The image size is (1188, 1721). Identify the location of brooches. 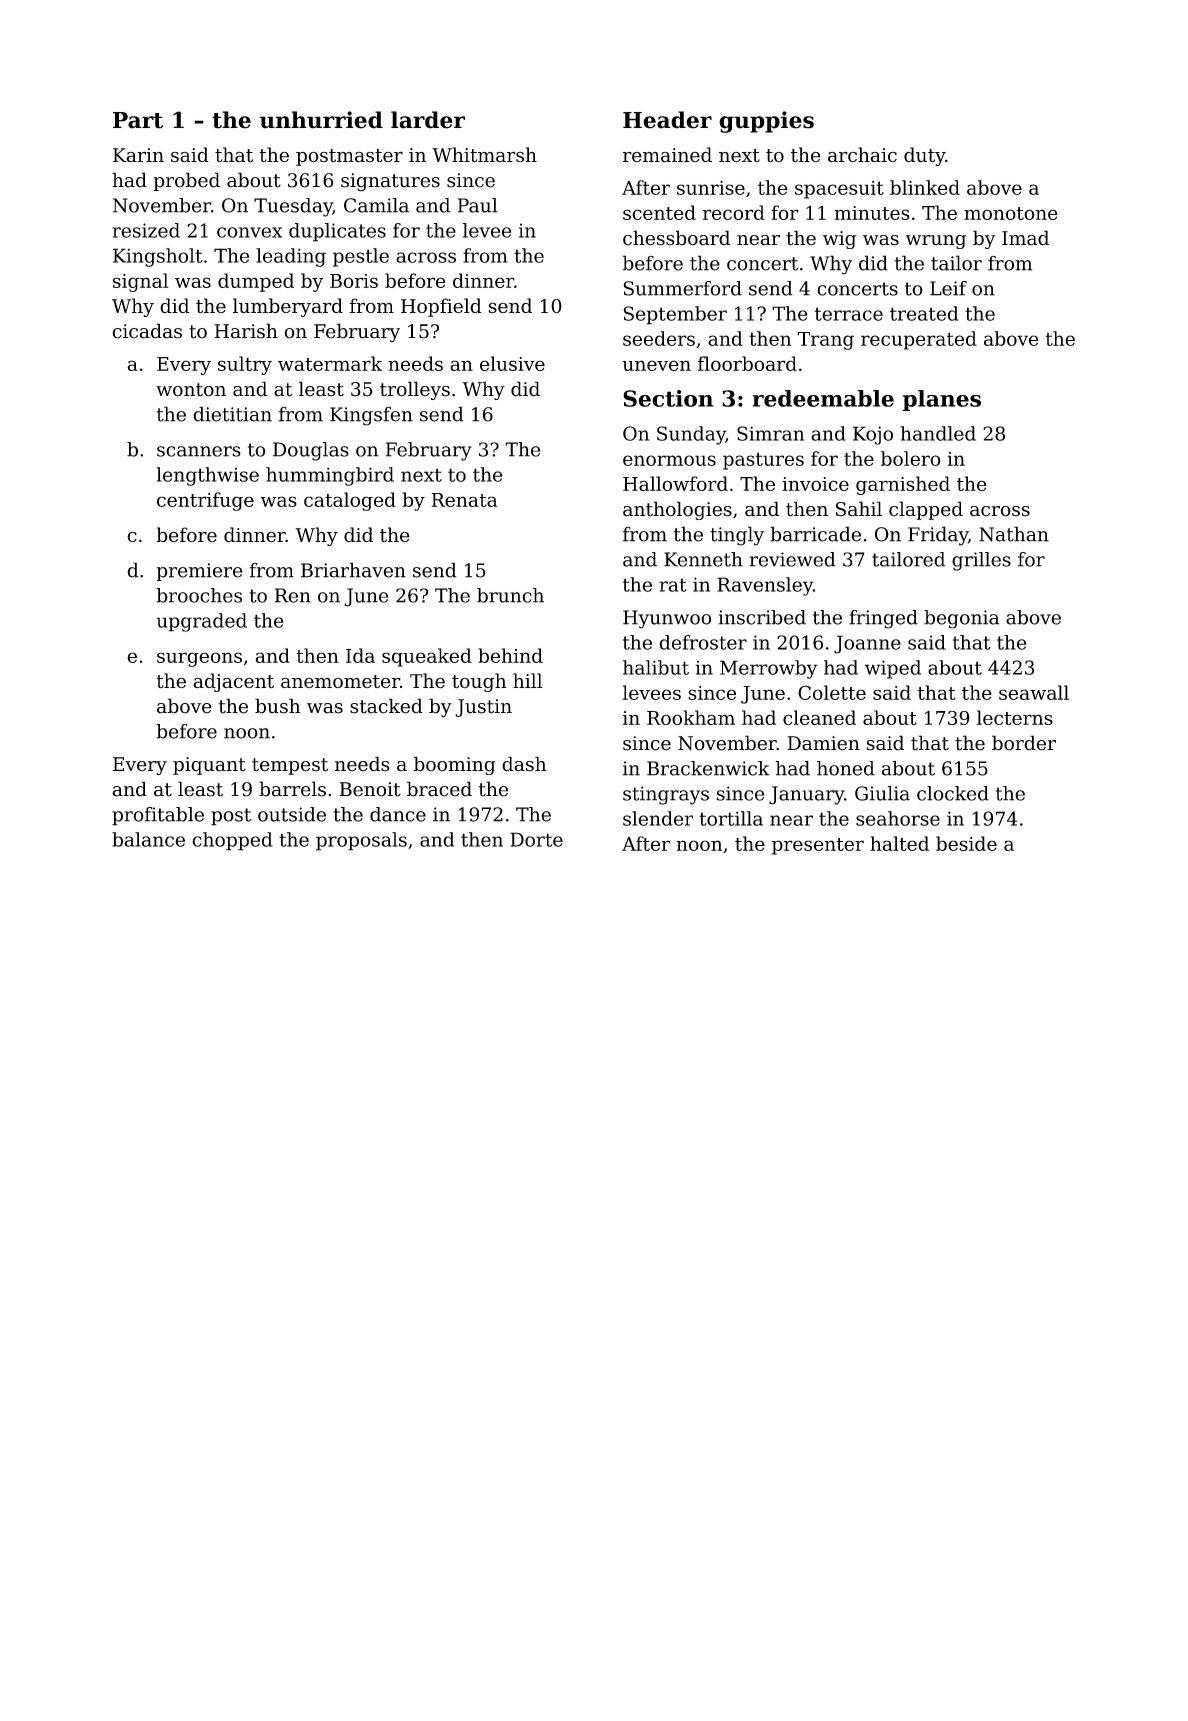
(199, 595).
